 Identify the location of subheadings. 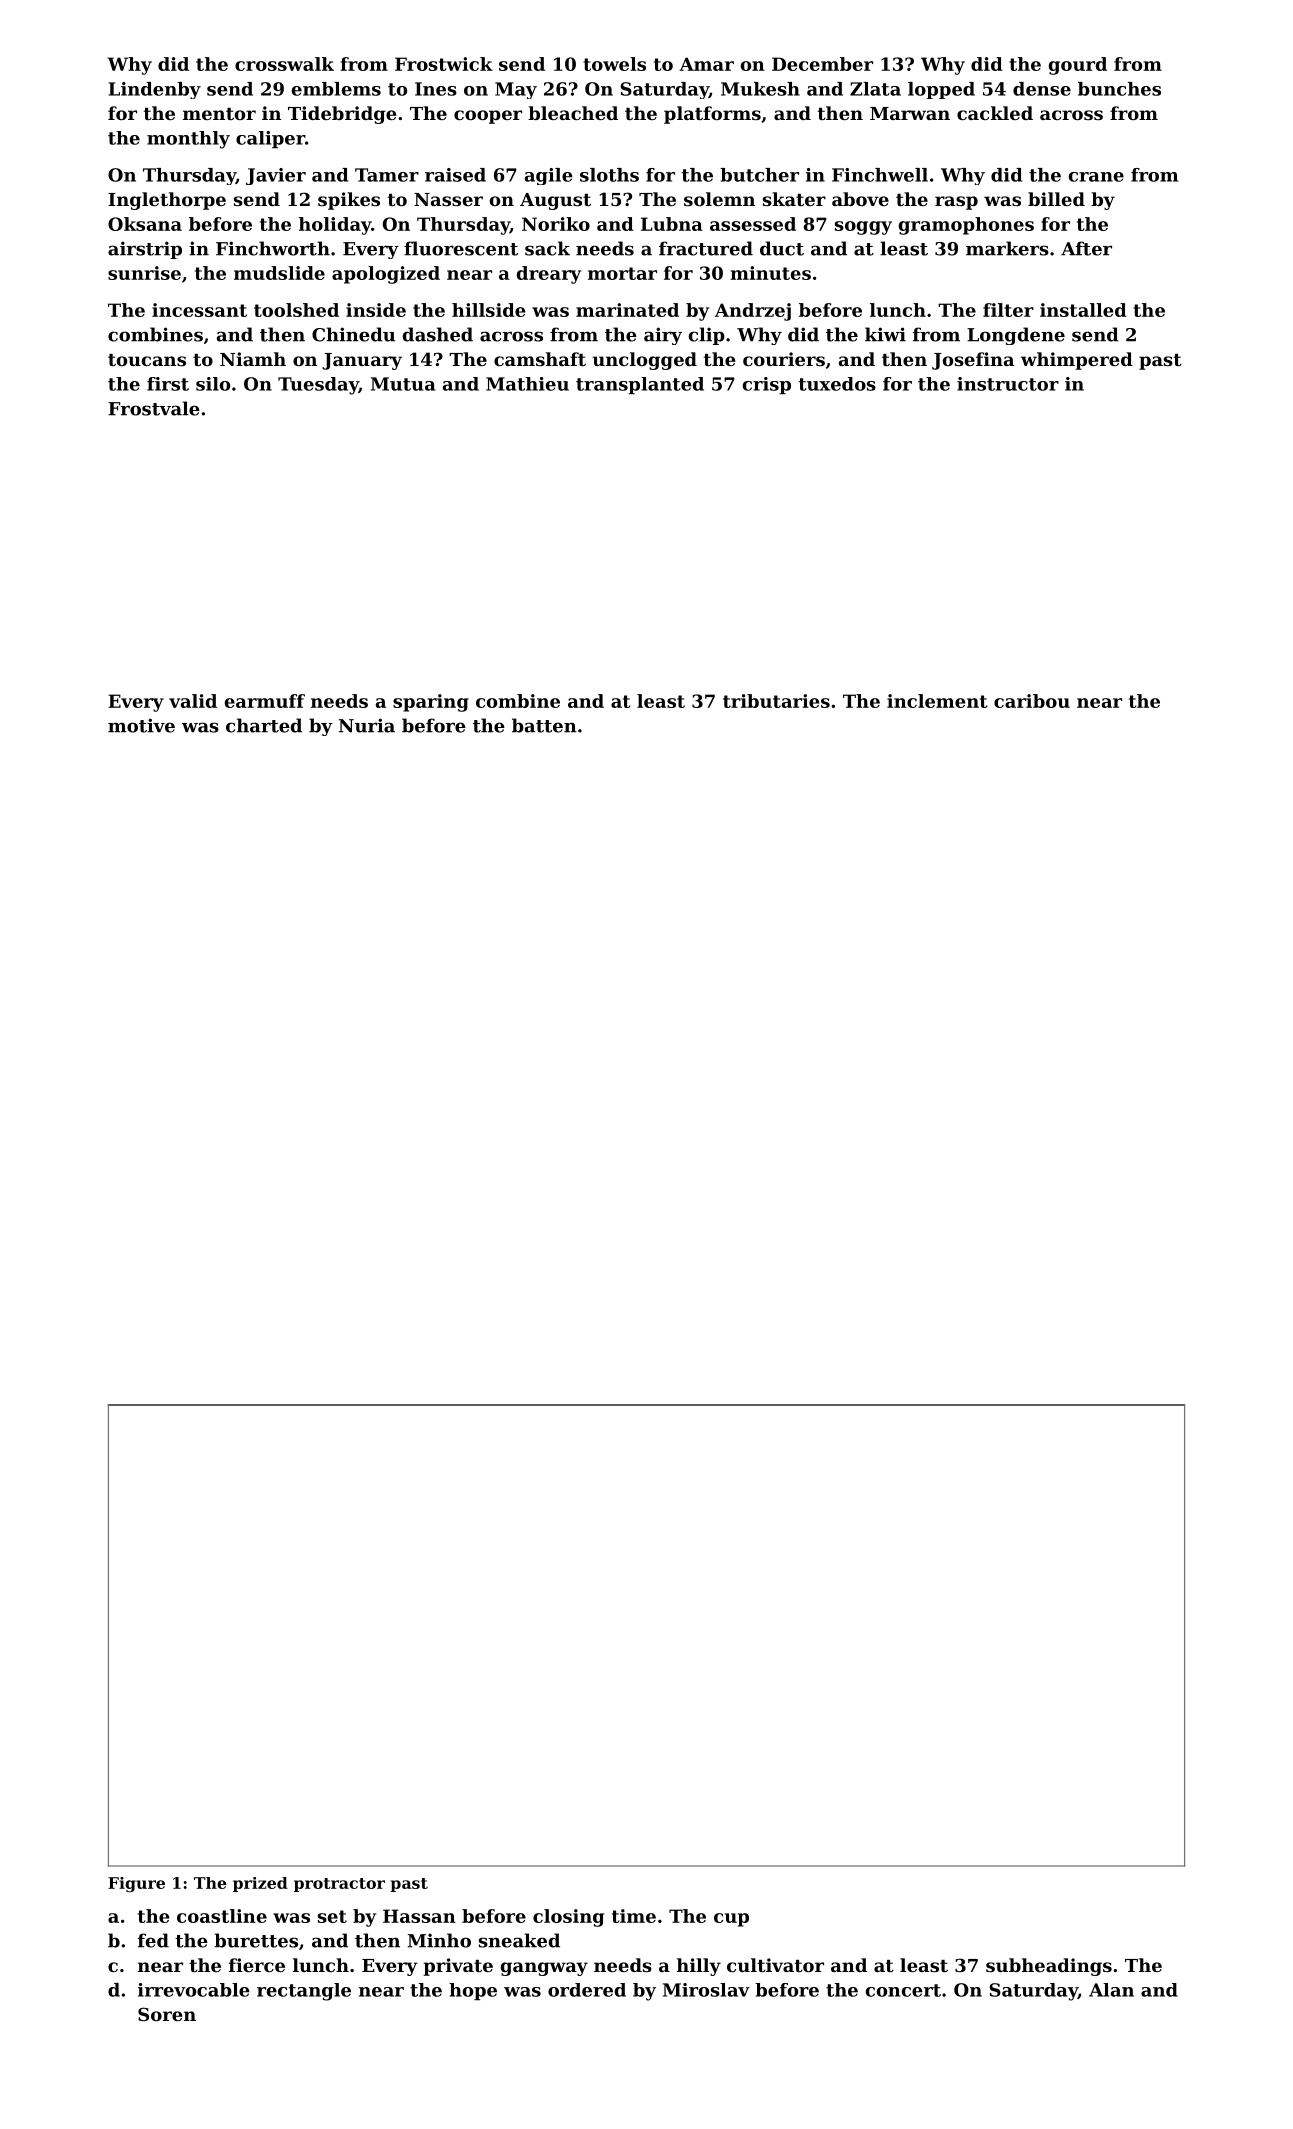
(1049, 1967).
